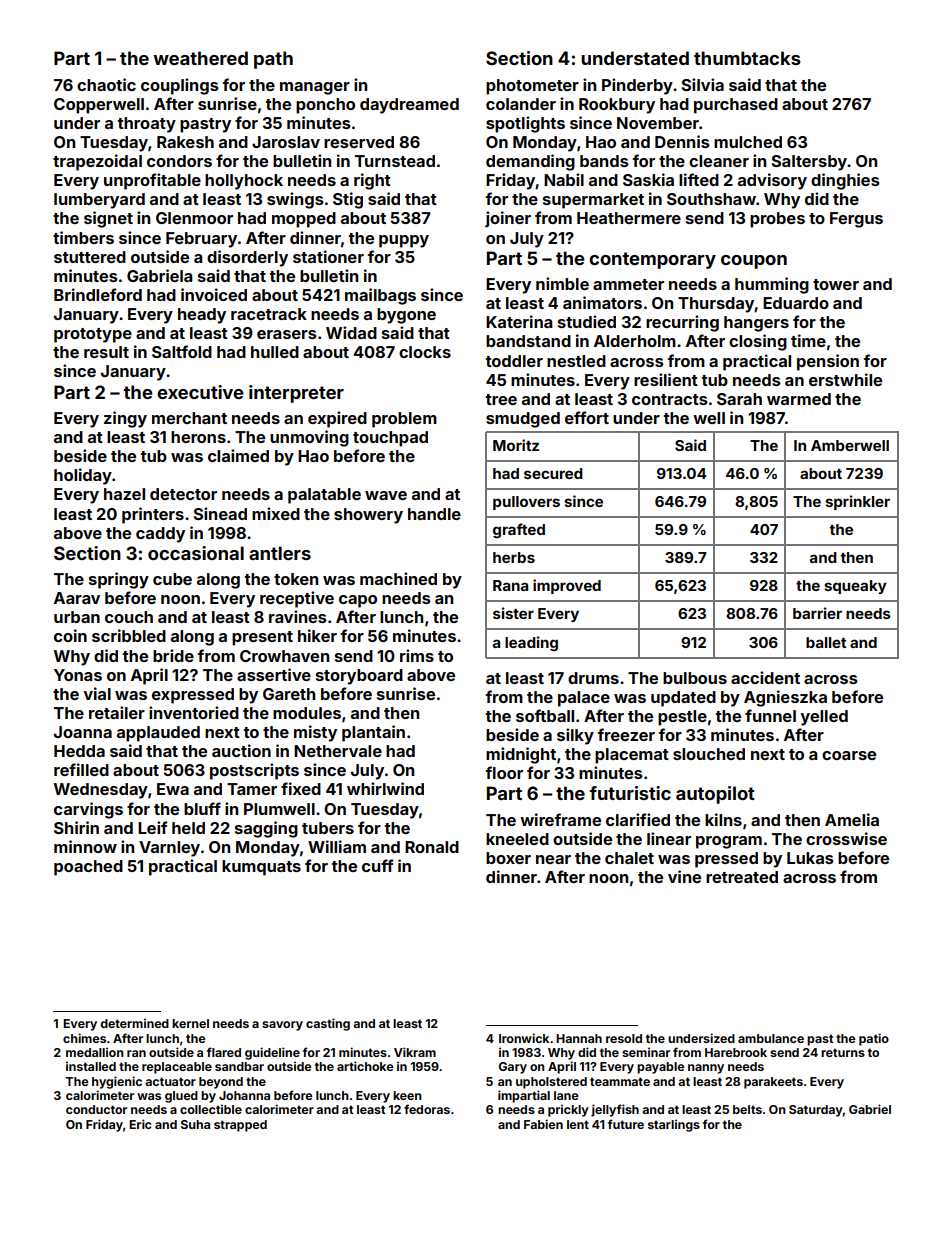 The image size is (952, 1233). What do you see at coordinates (855, 587) in the page?
I see `squeaky` at bounding box center [855, 587].
